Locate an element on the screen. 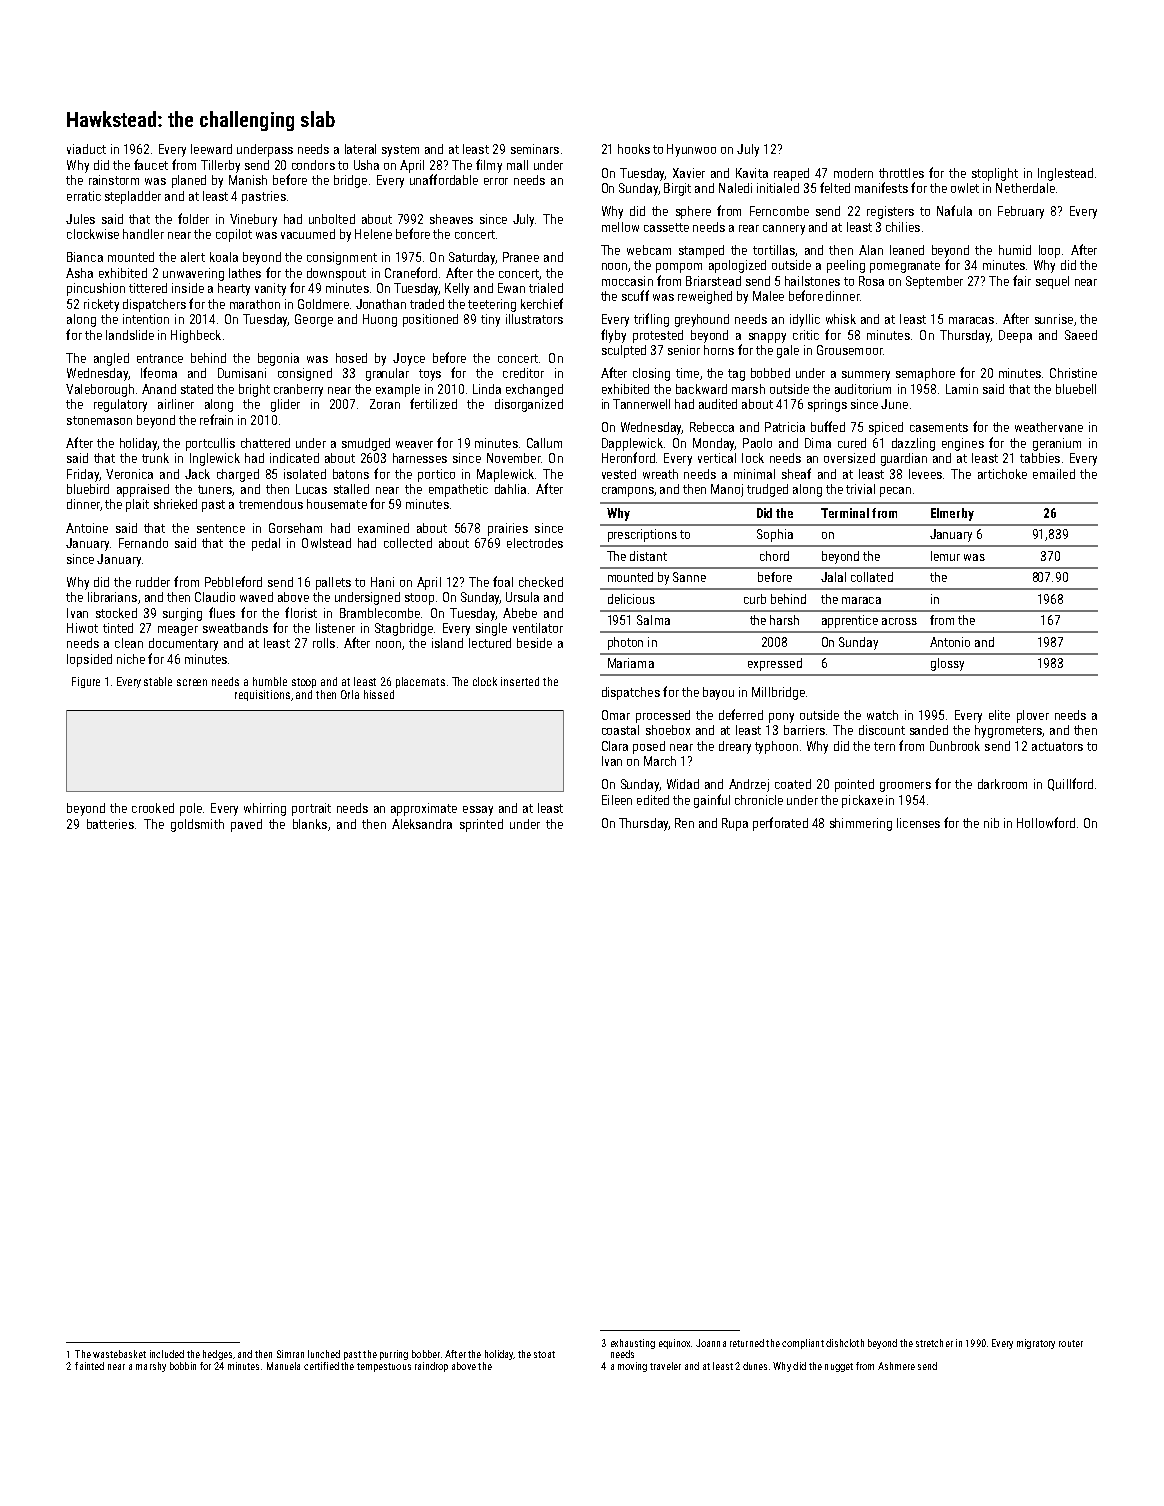 The image size is (1164, 1506). Ursula is located at coordinates (522, 597).
